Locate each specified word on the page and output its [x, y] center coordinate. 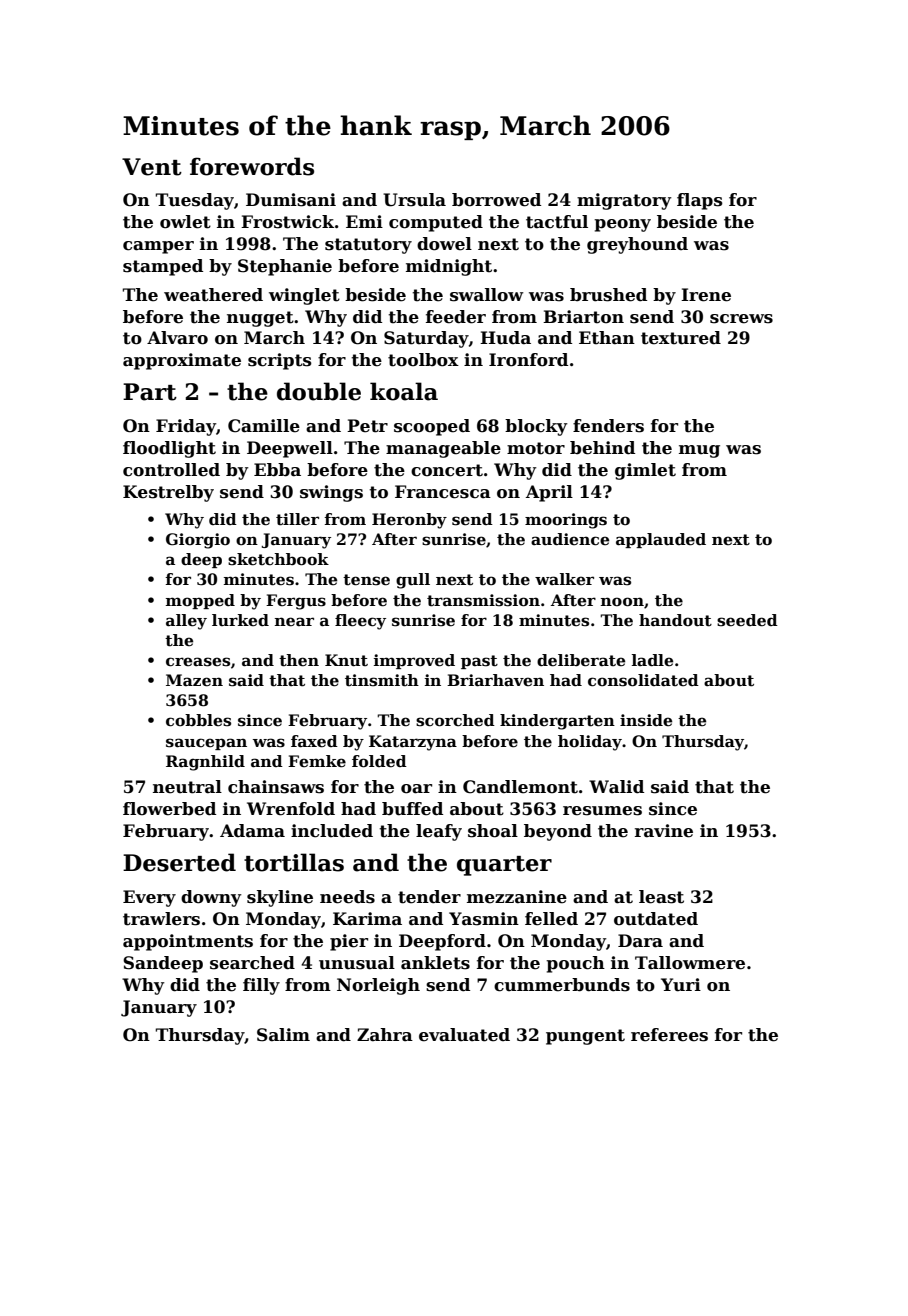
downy [211, 898]
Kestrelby [168, 493]
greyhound [637, 245]
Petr [367, 426]
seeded [747, 620]
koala [404, 391]
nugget [260, 319]
